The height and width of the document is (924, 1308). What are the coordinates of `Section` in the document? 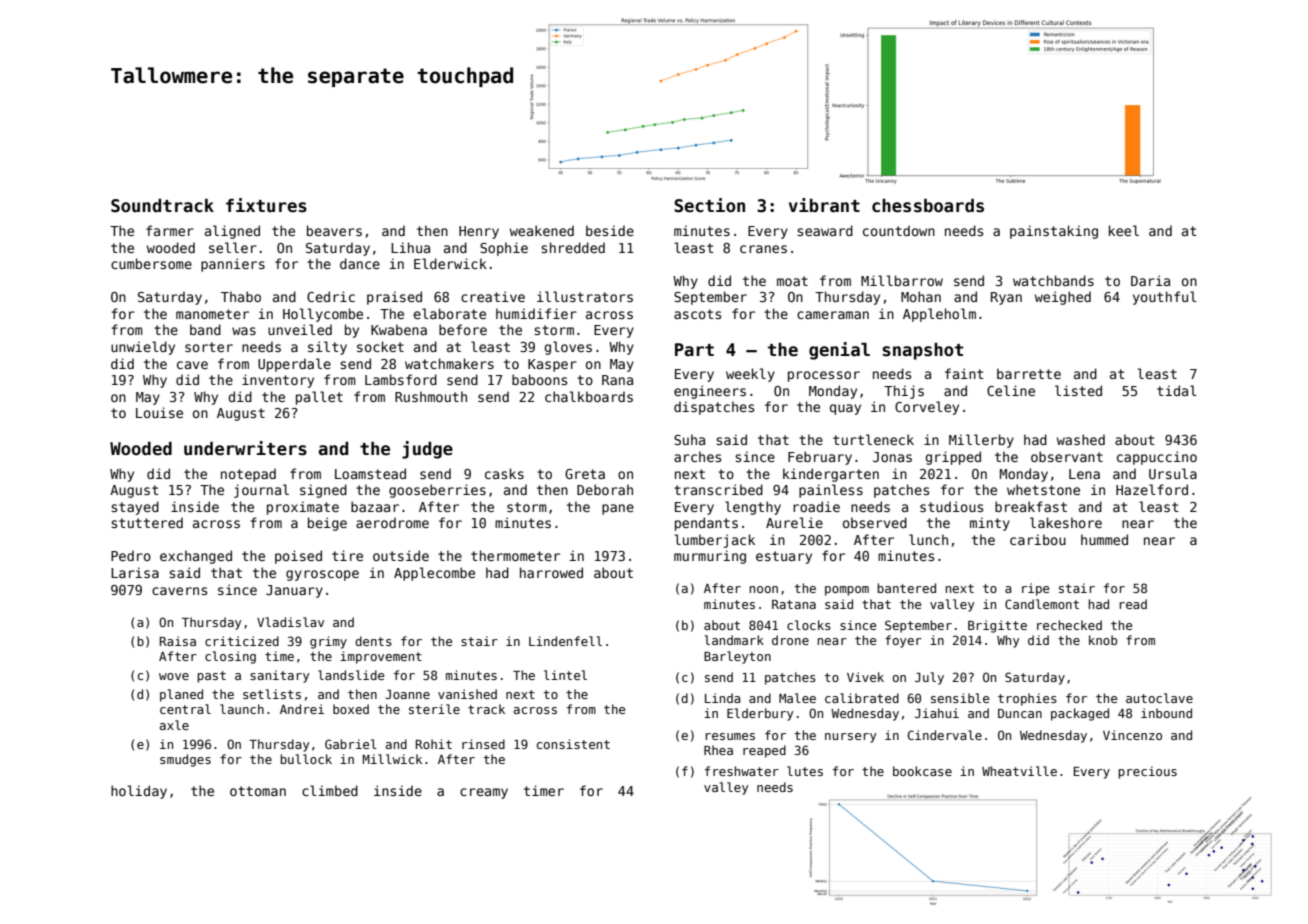 It's located at (709, 205).
